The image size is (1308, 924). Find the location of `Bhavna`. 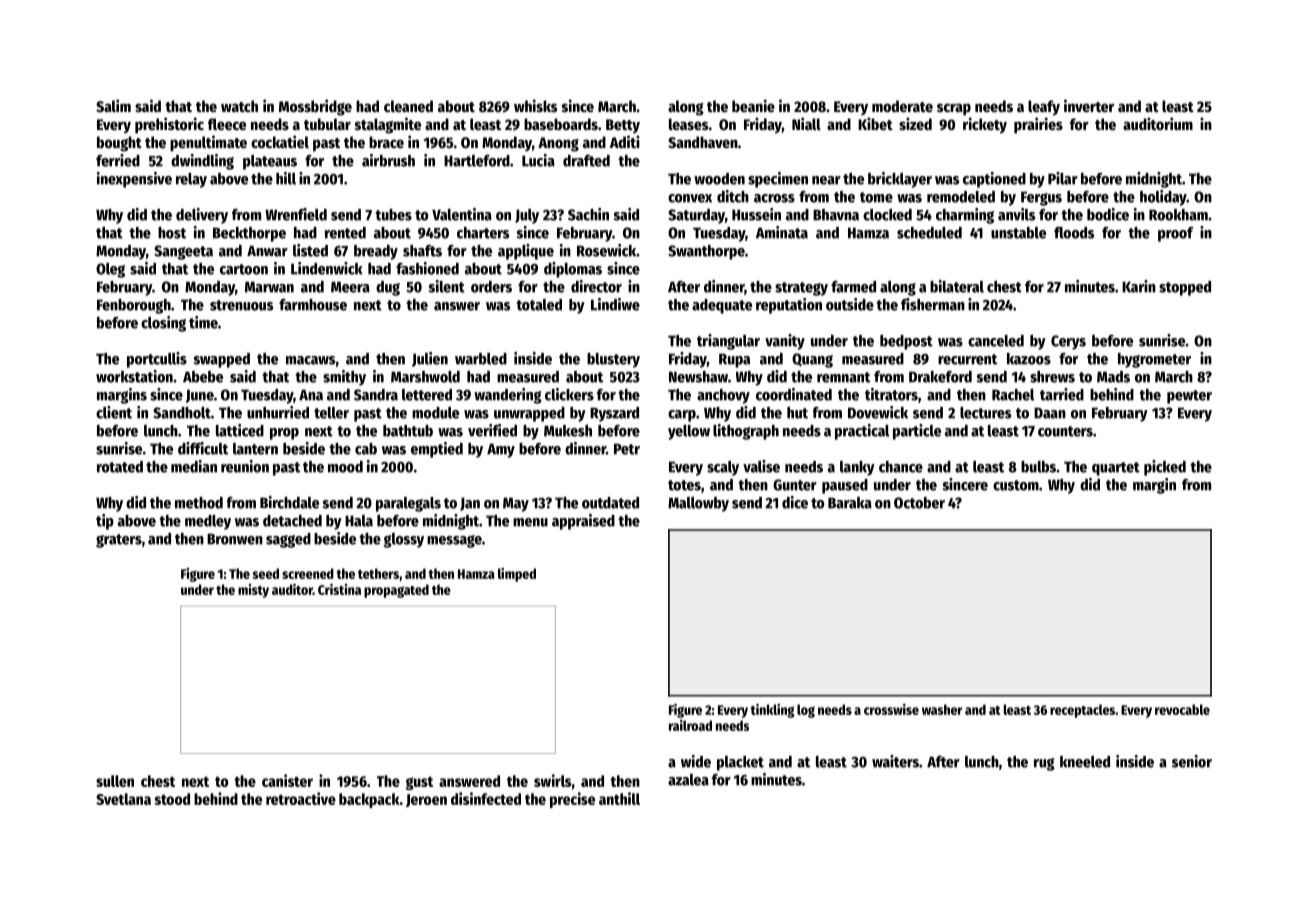

Bhavna is located at coordinates (836, 215).
